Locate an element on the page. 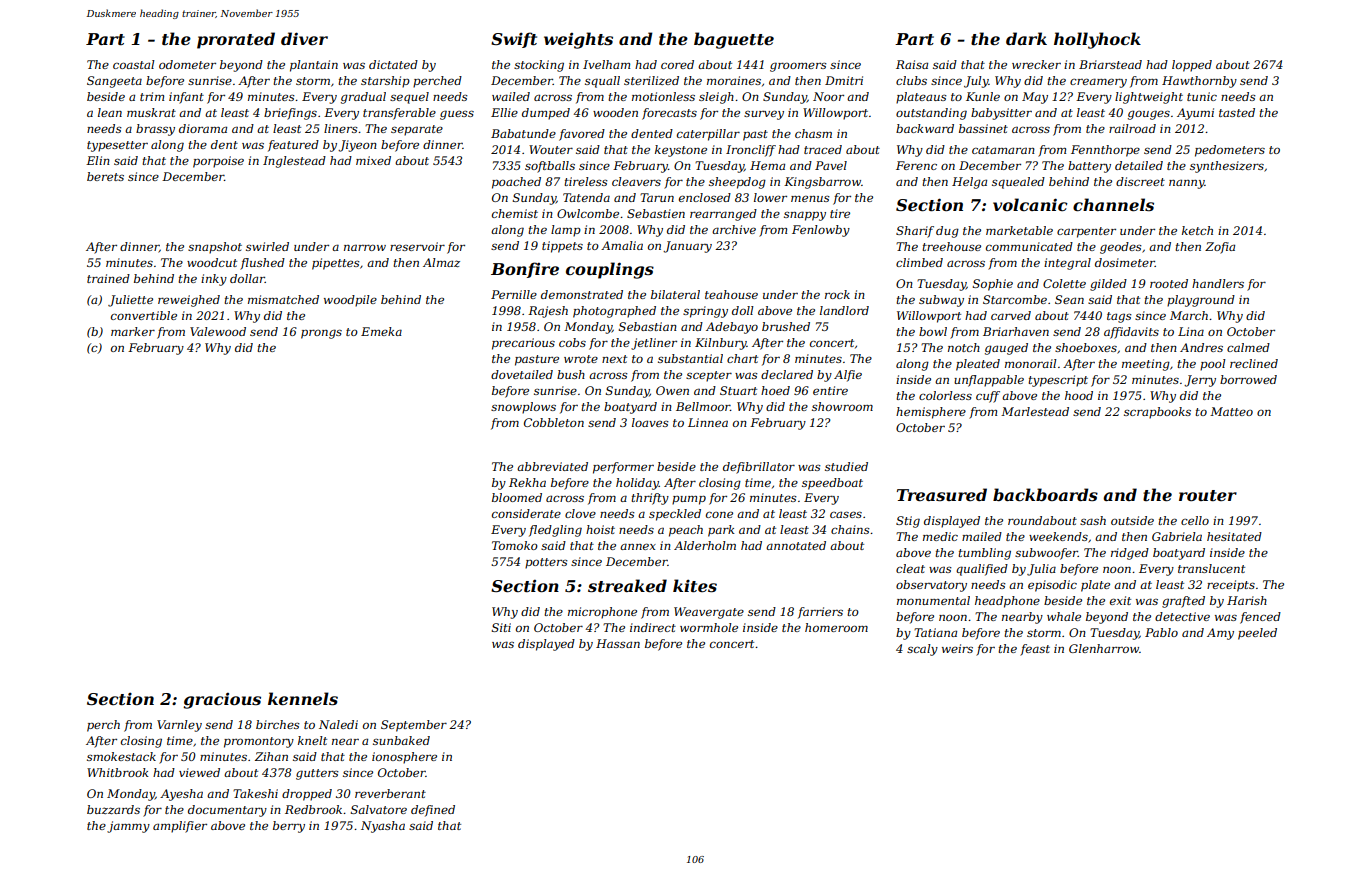 This image has width=1372, height=887. transferable is located at coordinates (399, 114).
